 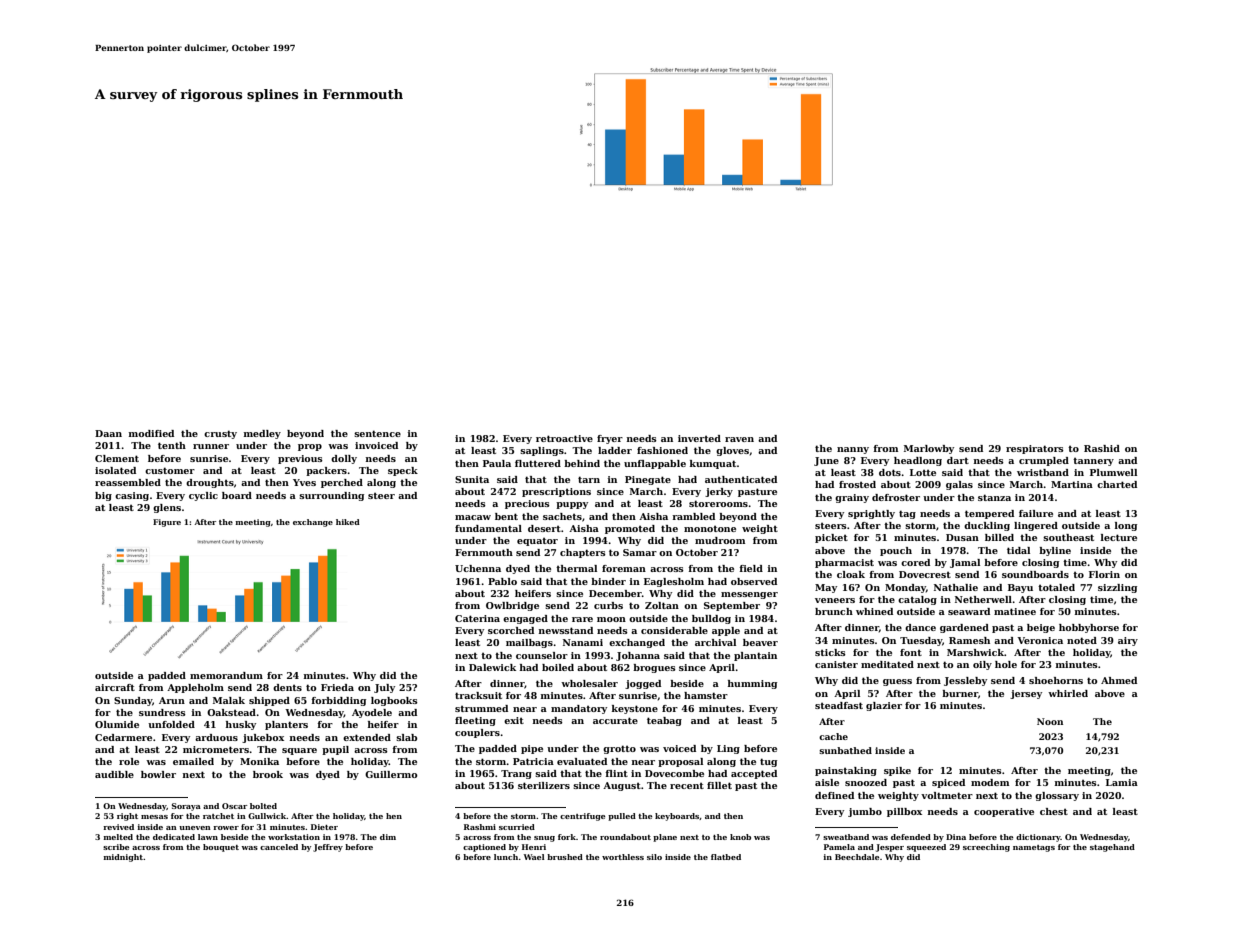 What do you see at coordinates (377, 433) in the screenshot?
I see `sentence` at bounding box center [377, 433].
